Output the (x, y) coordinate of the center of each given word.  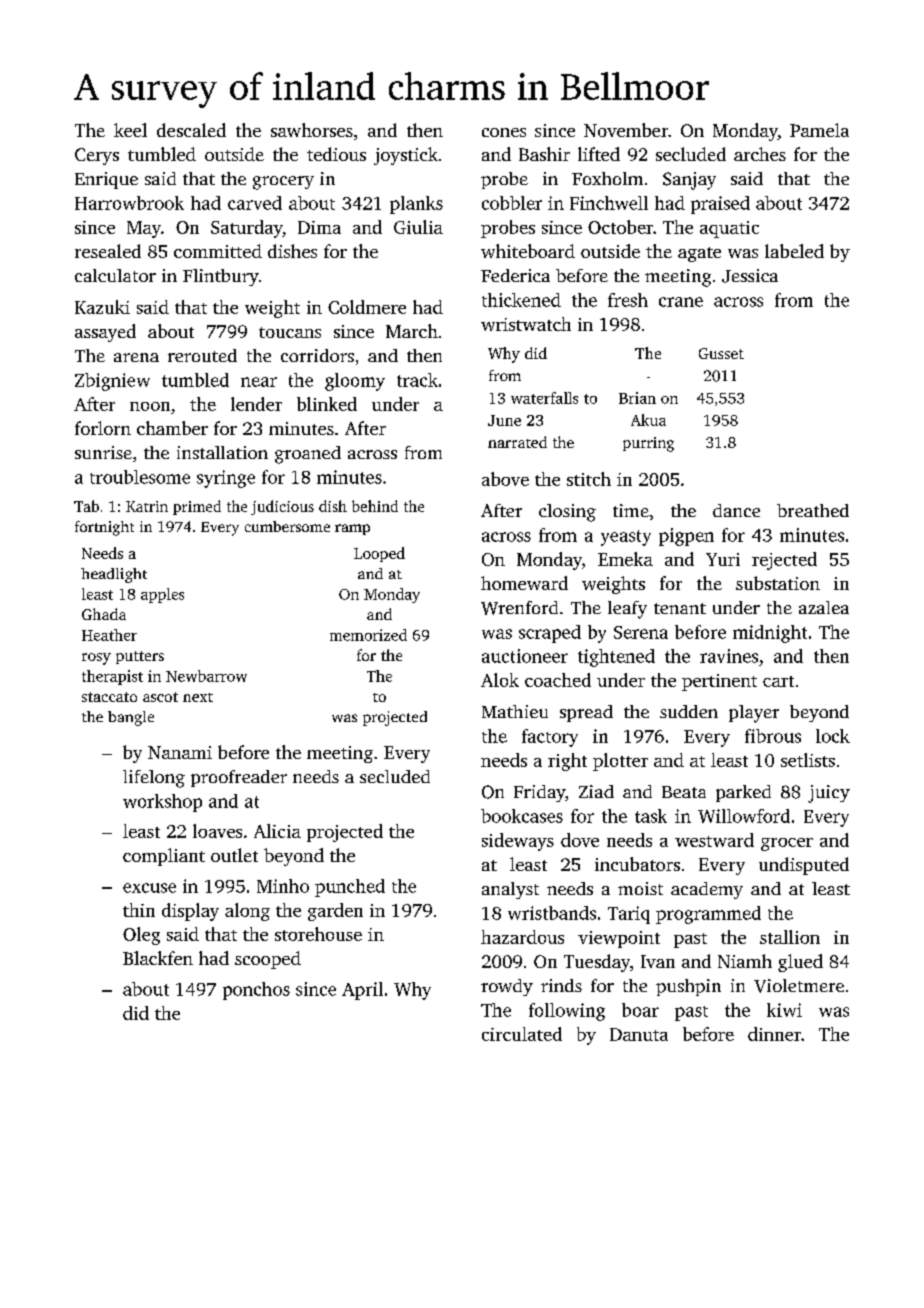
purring (648, 444)
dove (580, 840)
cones (504, 132)
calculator (115, 275)
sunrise (103, 452)
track (417, 380)
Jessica (750, 276)
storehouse (318, 934)
